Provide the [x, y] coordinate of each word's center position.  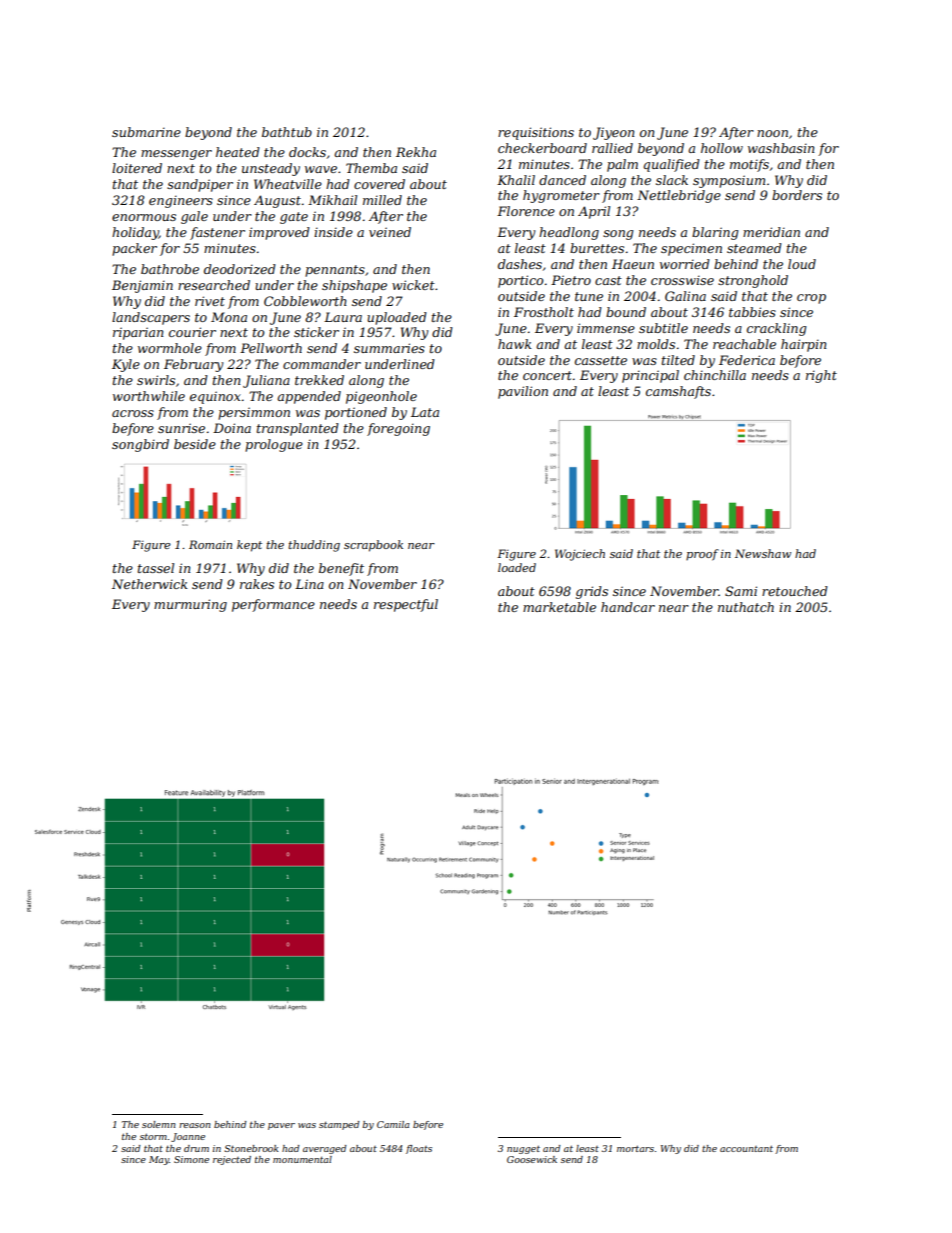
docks [307, 152]
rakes [257, 584]
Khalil [516, 180]
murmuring [190, 605]
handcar [628, 607]
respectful [406, 605]
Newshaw [763, 553]
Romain [210, 544]
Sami [741, 591]
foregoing [398, 429]
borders [797, 195]
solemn [159, 1124]
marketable [559, 607]
